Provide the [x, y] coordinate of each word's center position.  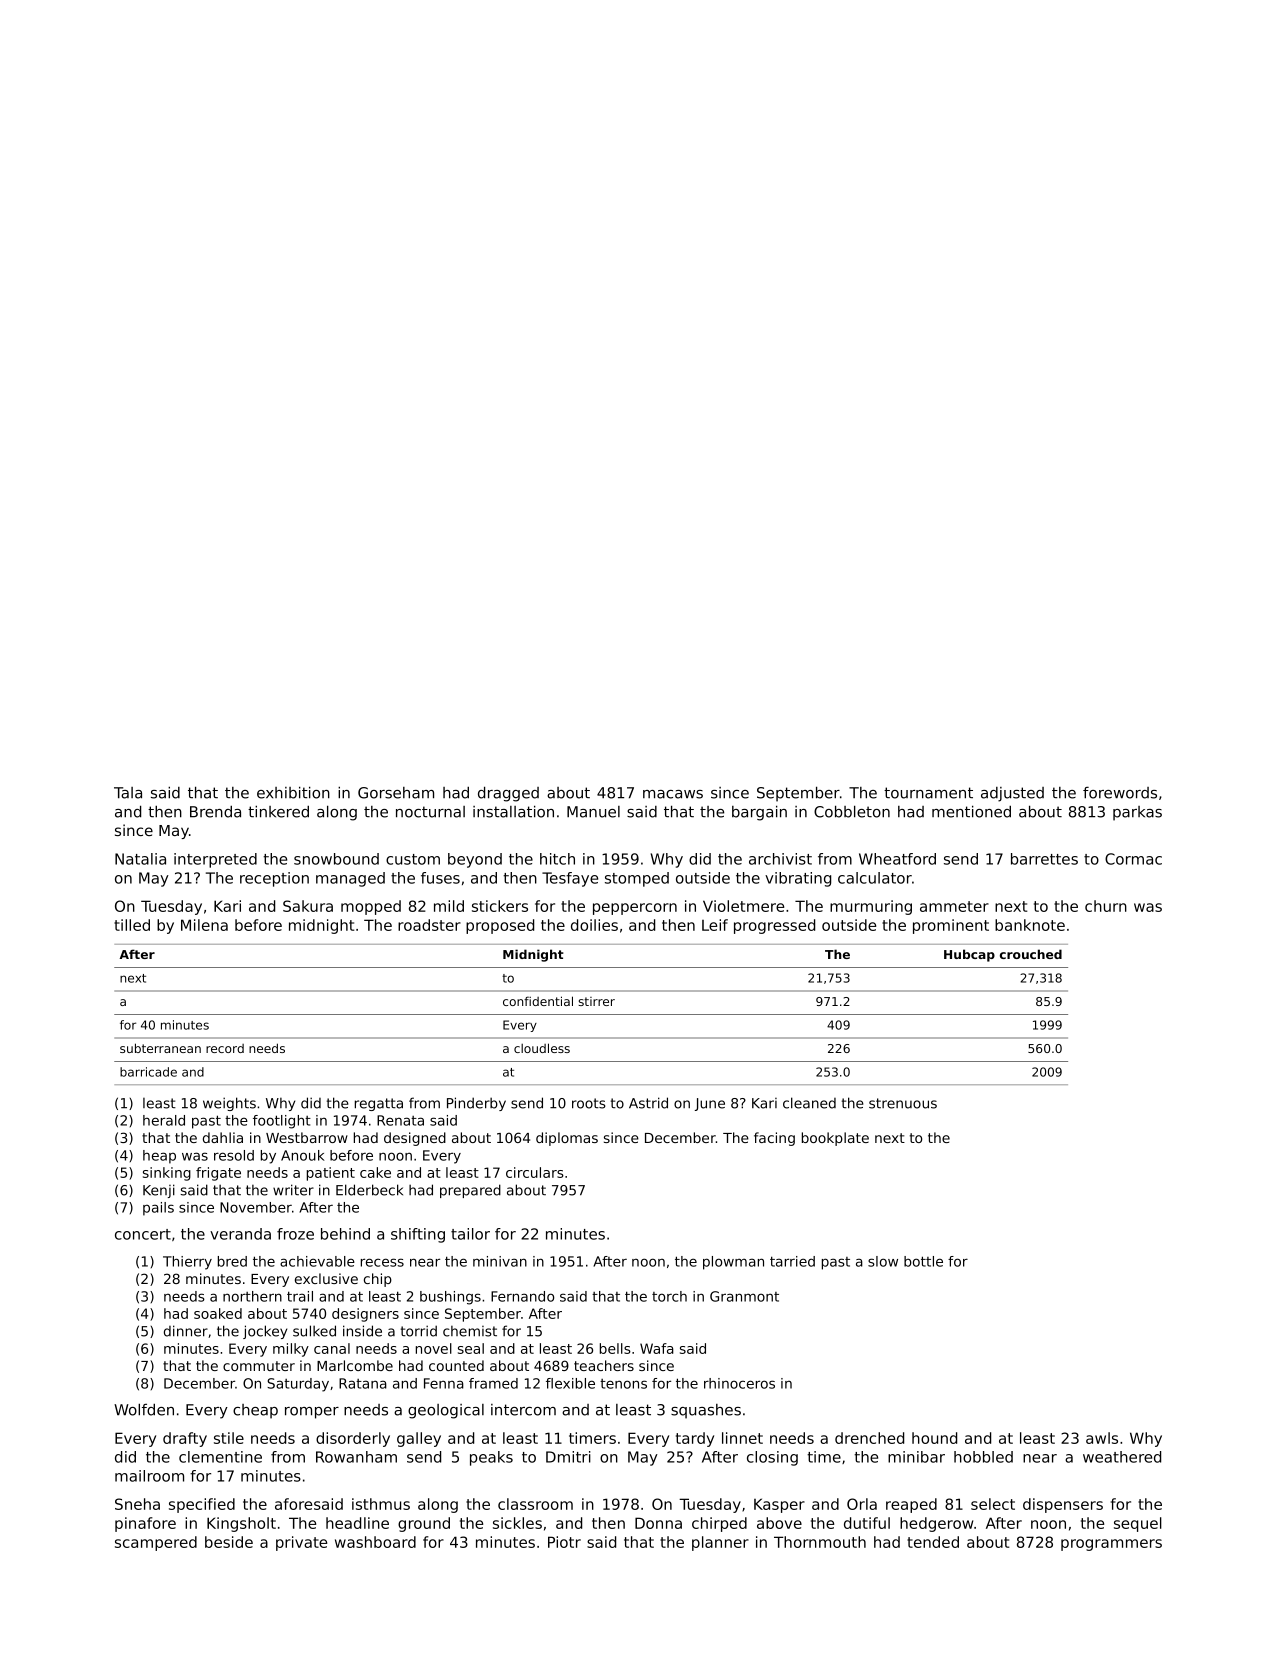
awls [1102, 1438]
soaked [218, 1313]
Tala [128, 793]
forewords [1120, 793]
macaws [673, 794]
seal [471, 1348]
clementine [220, 1457]
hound [934, 1438]
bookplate [835, 1139]
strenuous [903, 1103]
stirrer [596, 1001]
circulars [535, 1172]
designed [415, 1139]
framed [493, 1383]
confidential [538, 1001]
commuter [259, 1366]
